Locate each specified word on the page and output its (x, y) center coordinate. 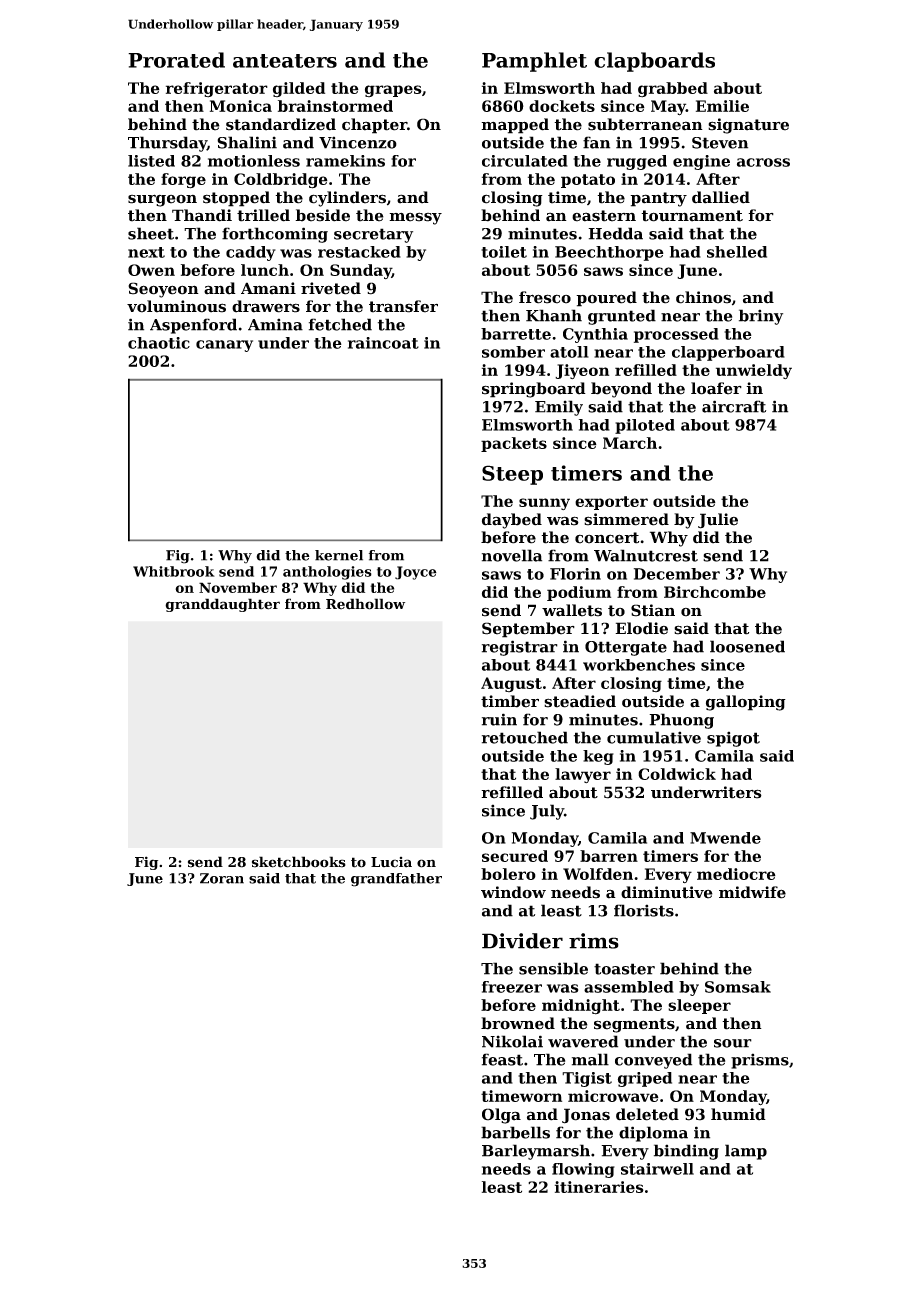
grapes (393, 91)
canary (224, 346)
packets (514, 444)
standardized (281, 124)
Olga (501, 1116)
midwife (752, 892)
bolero (508, 874)
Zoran (222, 878)
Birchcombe (715, 592)
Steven (720, 143)
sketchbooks (299, 862)
